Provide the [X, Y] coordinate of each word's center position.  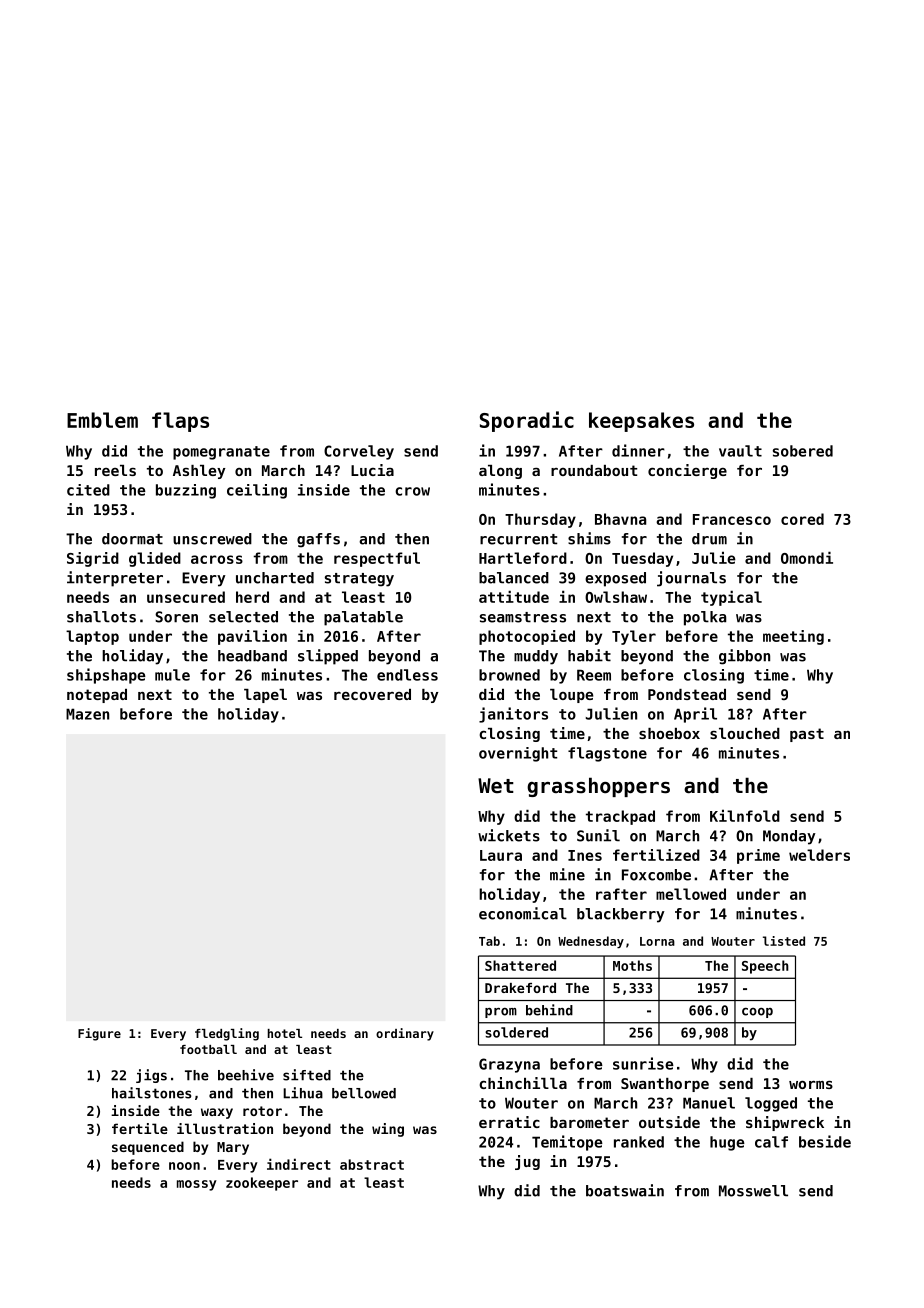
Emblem [102, 420]
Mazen [87, 714]
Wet [496, 785]
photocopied [527, 637]
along [500, 472]
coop [757, 1012]
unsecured [186, 597]
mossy [197, 1185]
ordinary [405, 1034]
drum [709, 539]
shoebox [669, 733]
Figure [99, 1034]
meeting [793, 637]
